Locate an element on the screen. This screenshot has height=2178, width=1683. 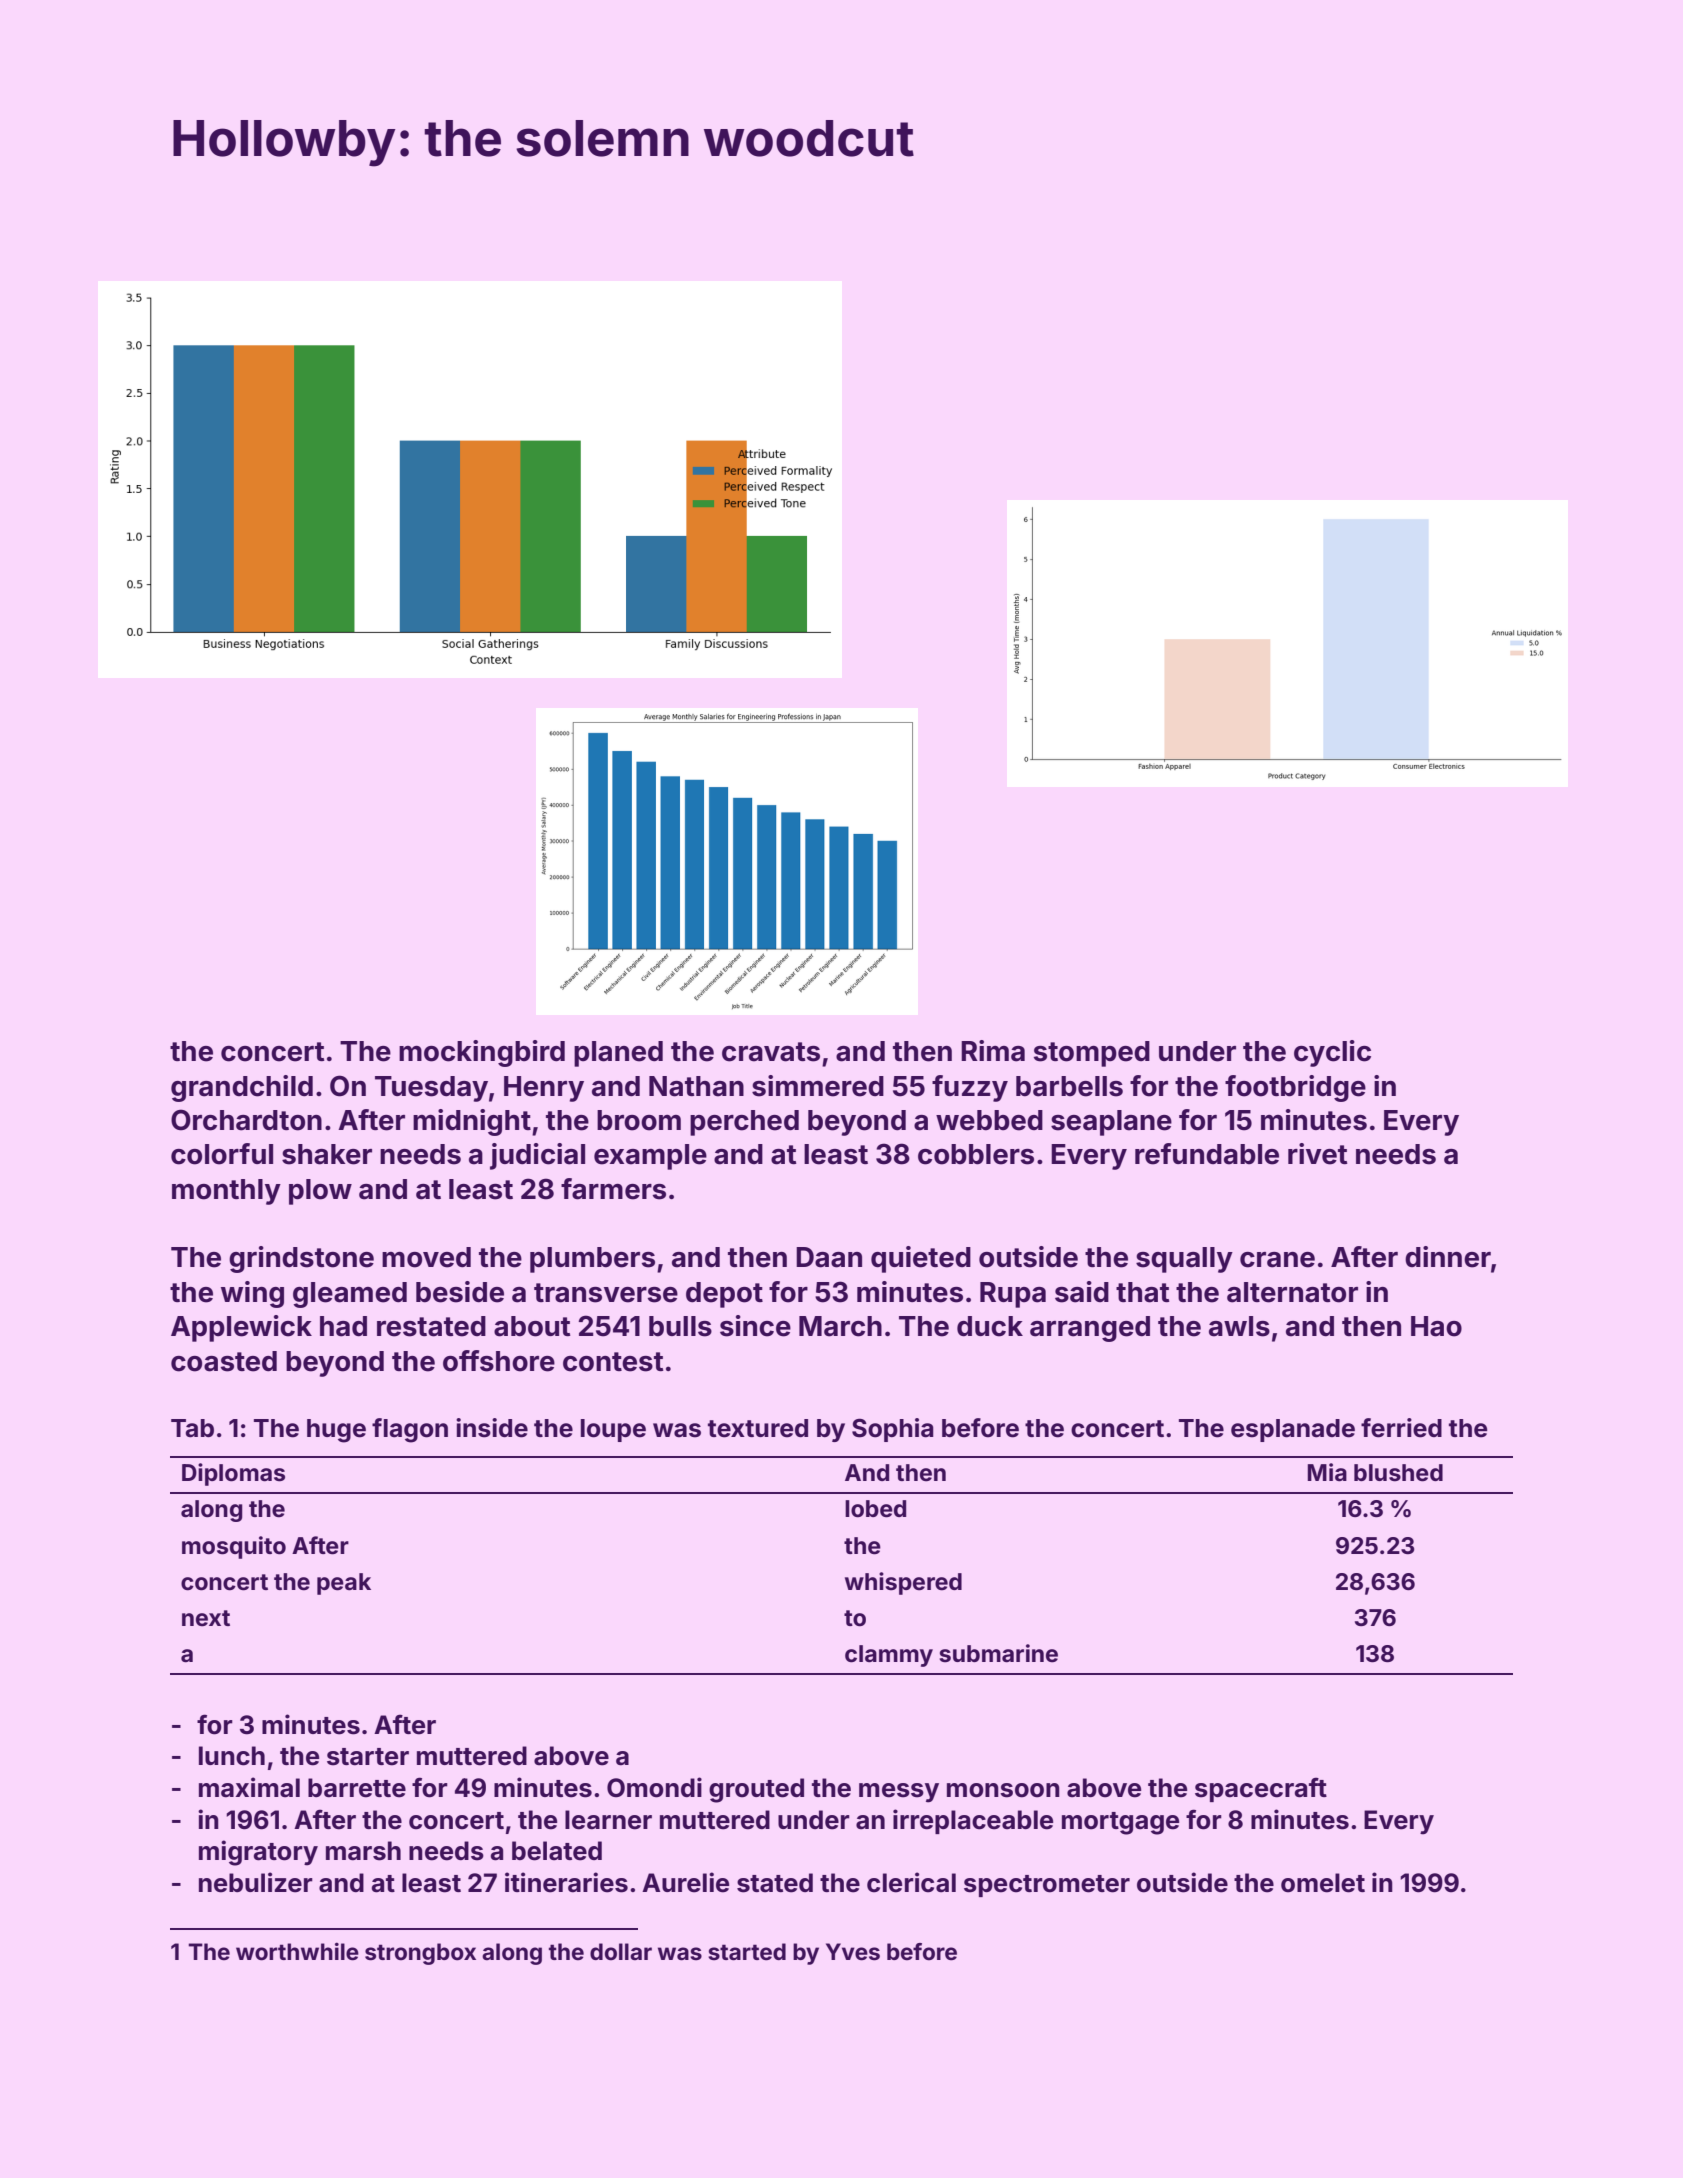
spacecraft is located at coordinates (1261, 1789).
